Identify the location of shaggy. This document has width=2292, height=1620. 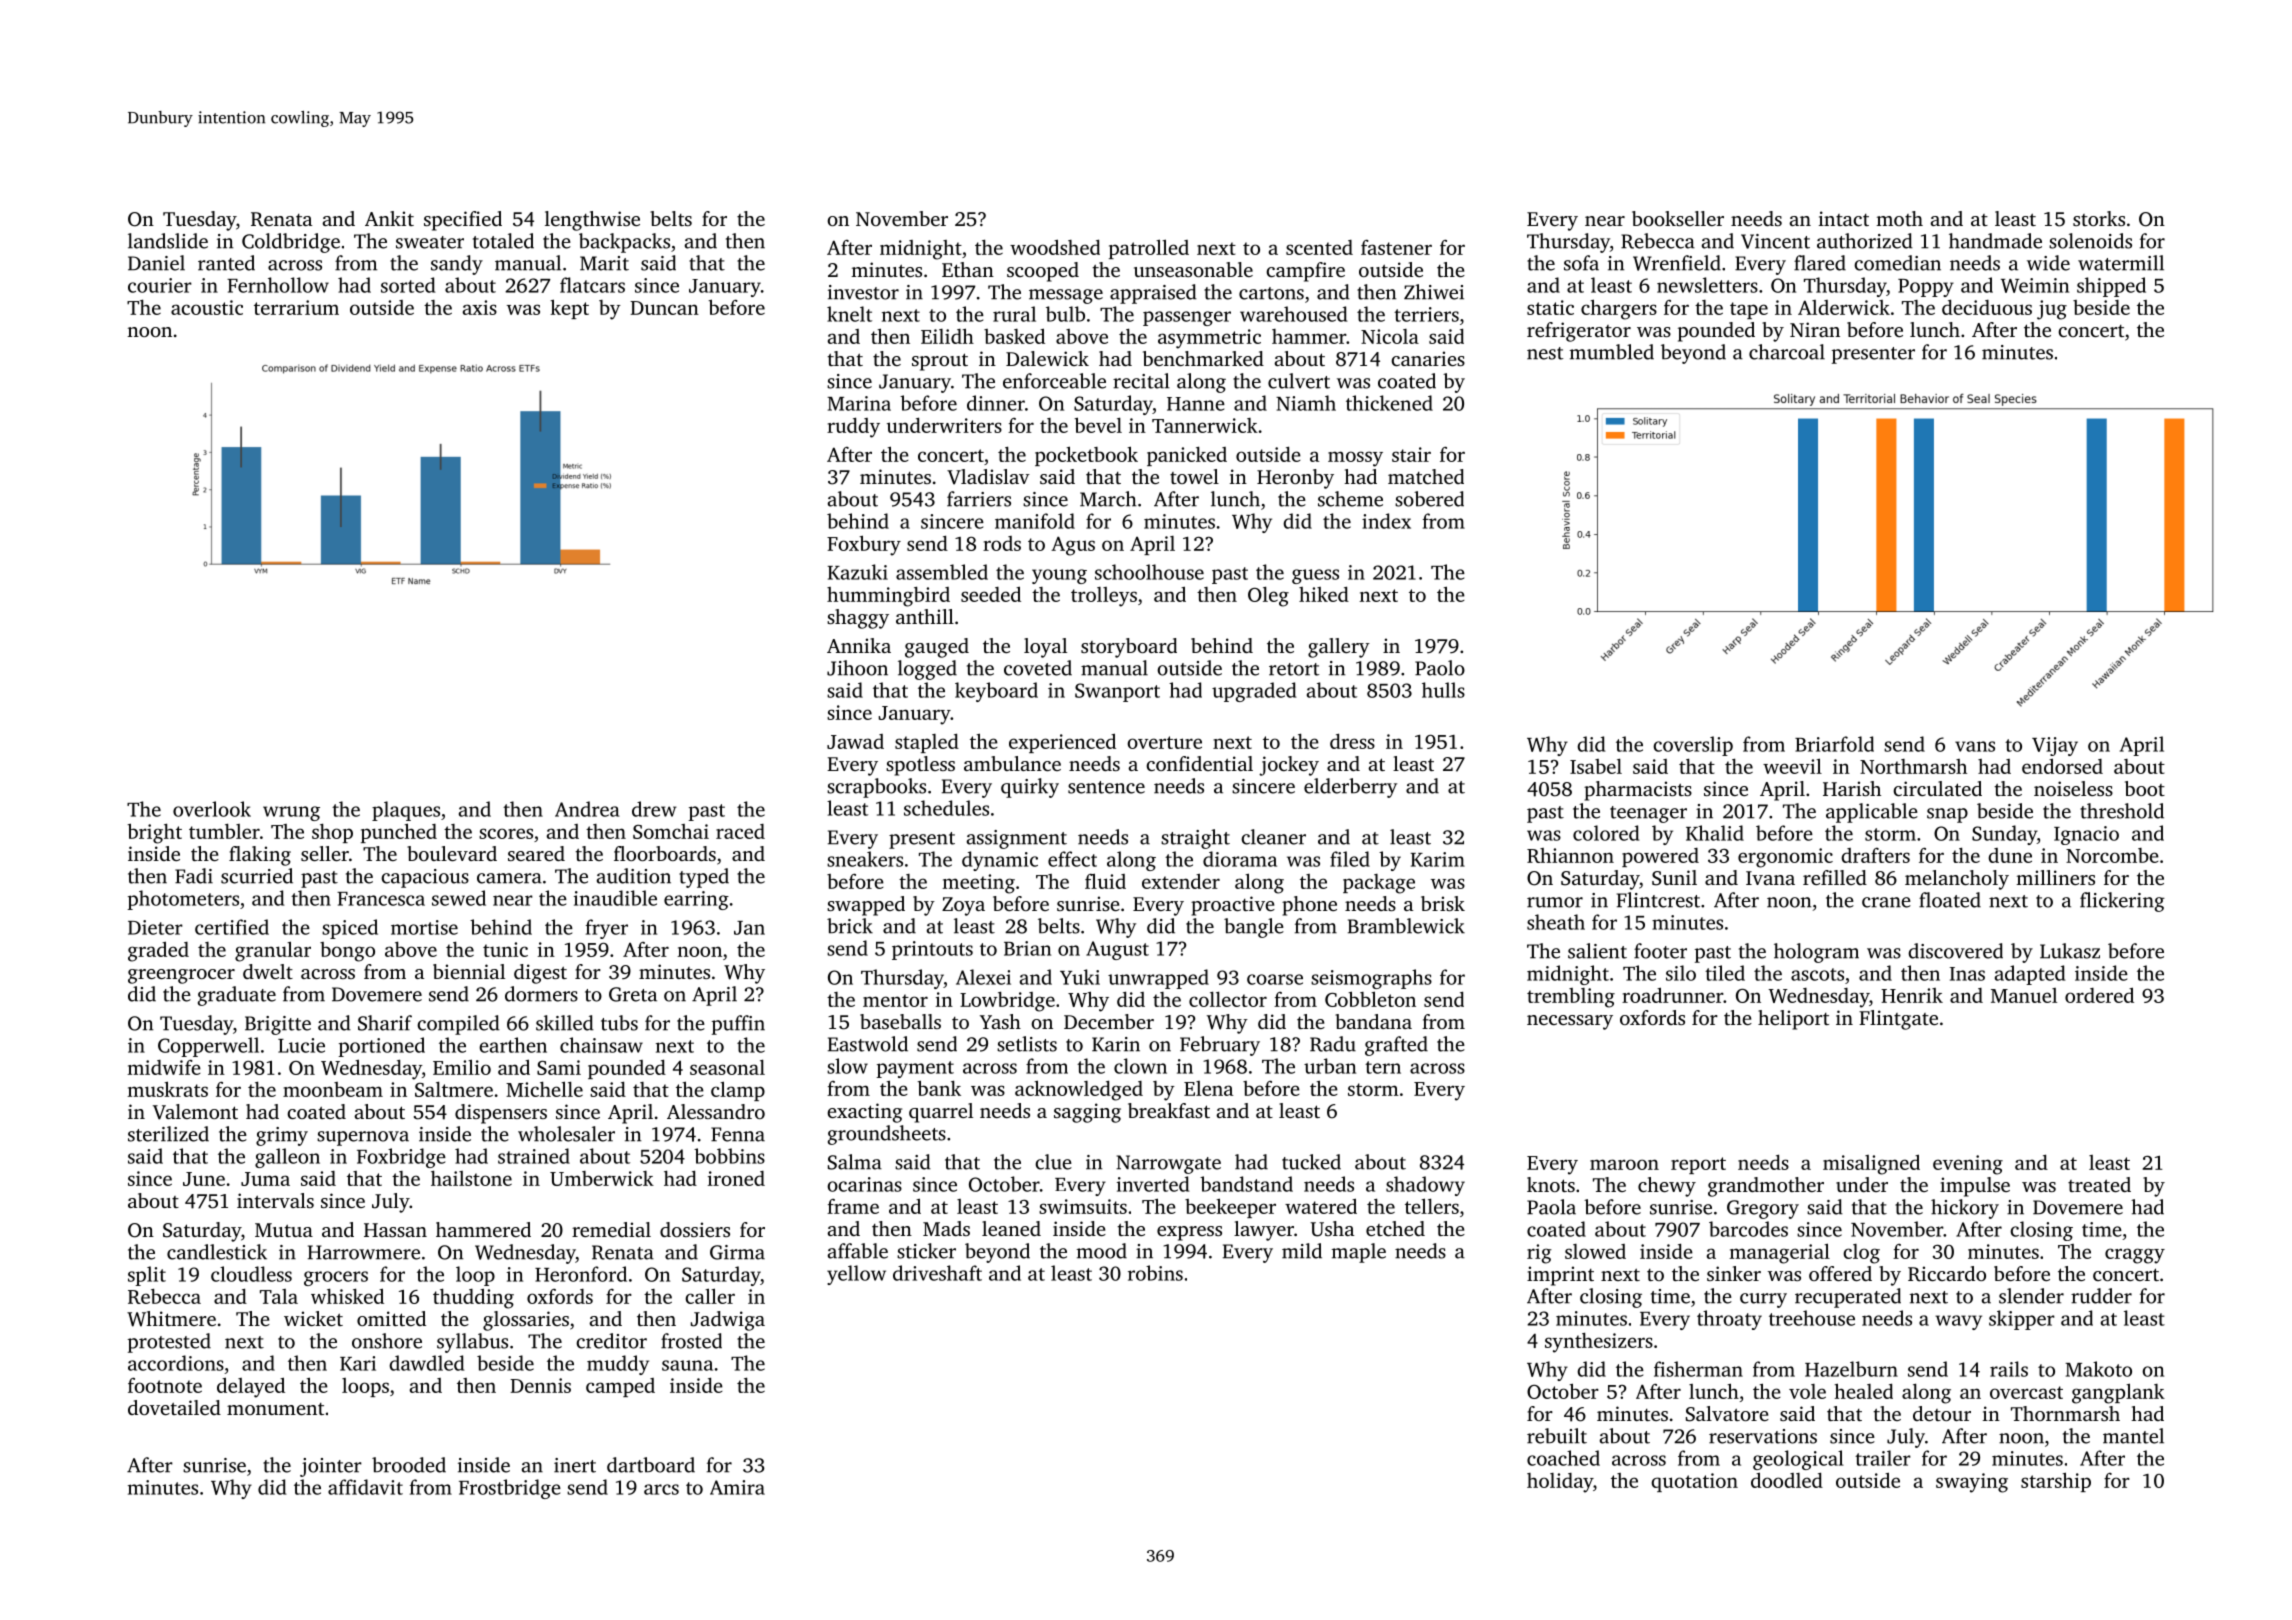
(858, 619).
